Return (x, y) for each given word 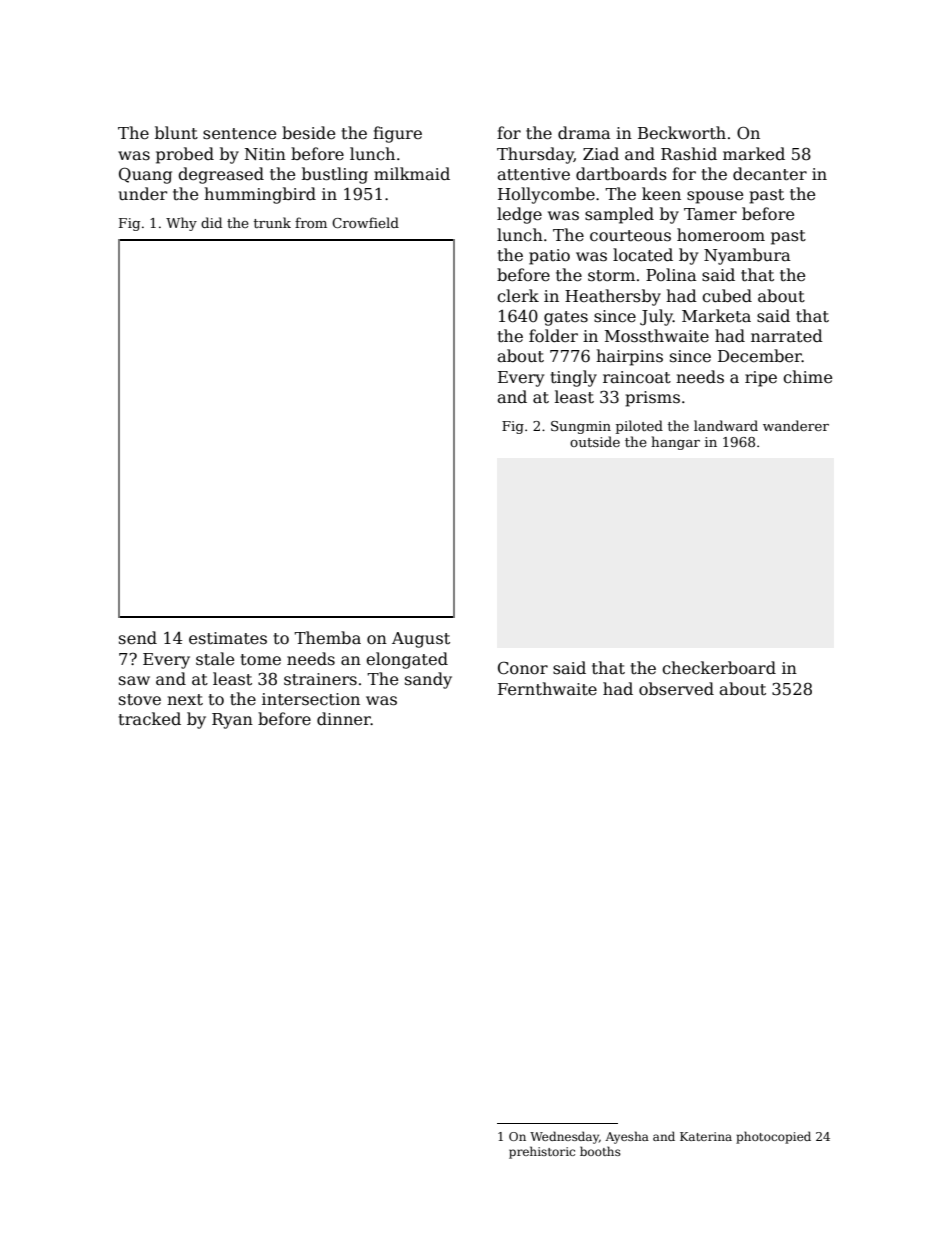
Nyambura (747, 256)
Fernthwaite (547, 689)
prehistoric (542, 1152)
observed (676, 689)
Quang (145, 175)
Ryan (232, 721)
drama (584, 132)
